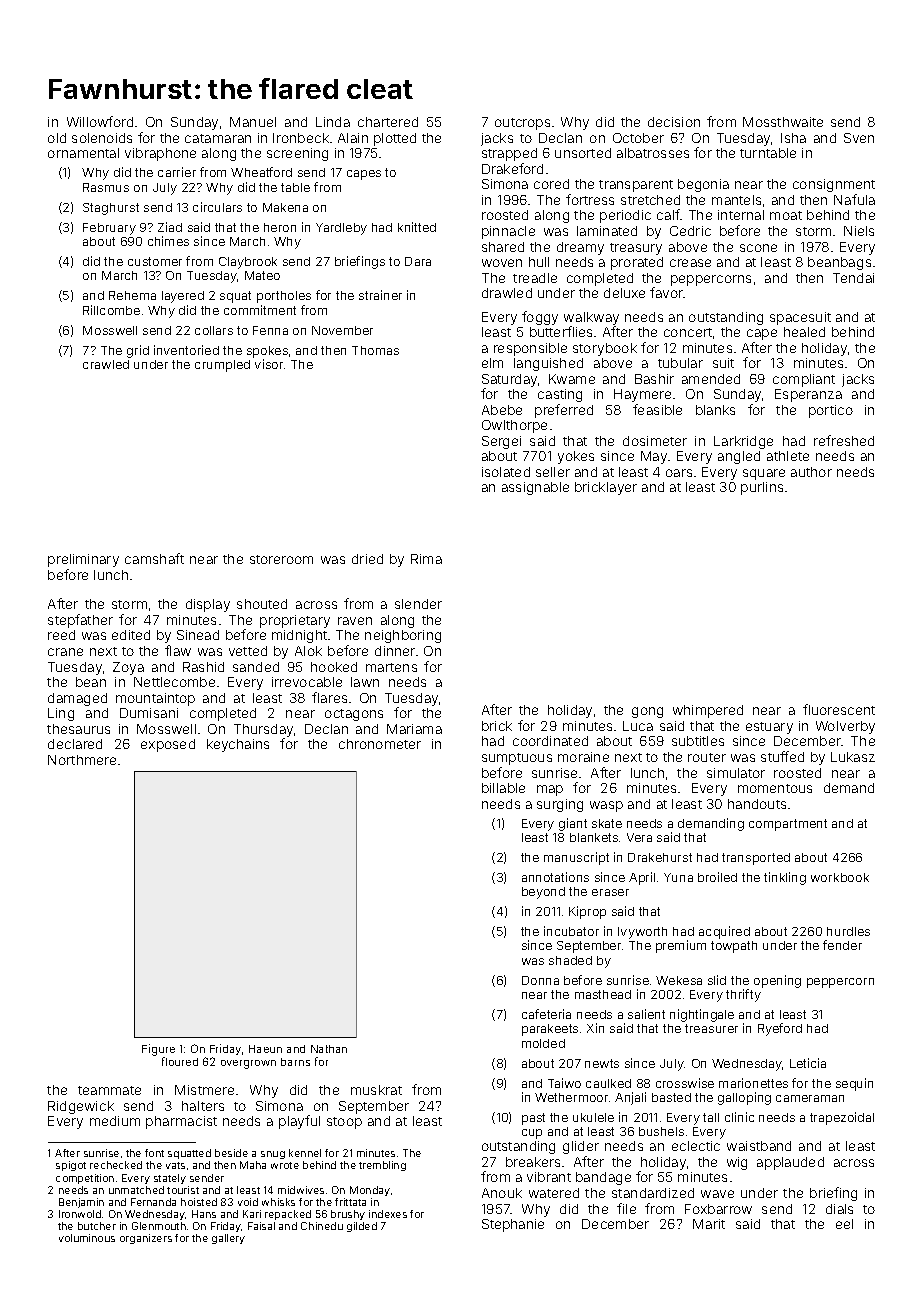 The height and width of the screenshot is (1308, 924). Describe the element at coordinates (840, 877) in the screenshot. I see `workbook` at that location.
